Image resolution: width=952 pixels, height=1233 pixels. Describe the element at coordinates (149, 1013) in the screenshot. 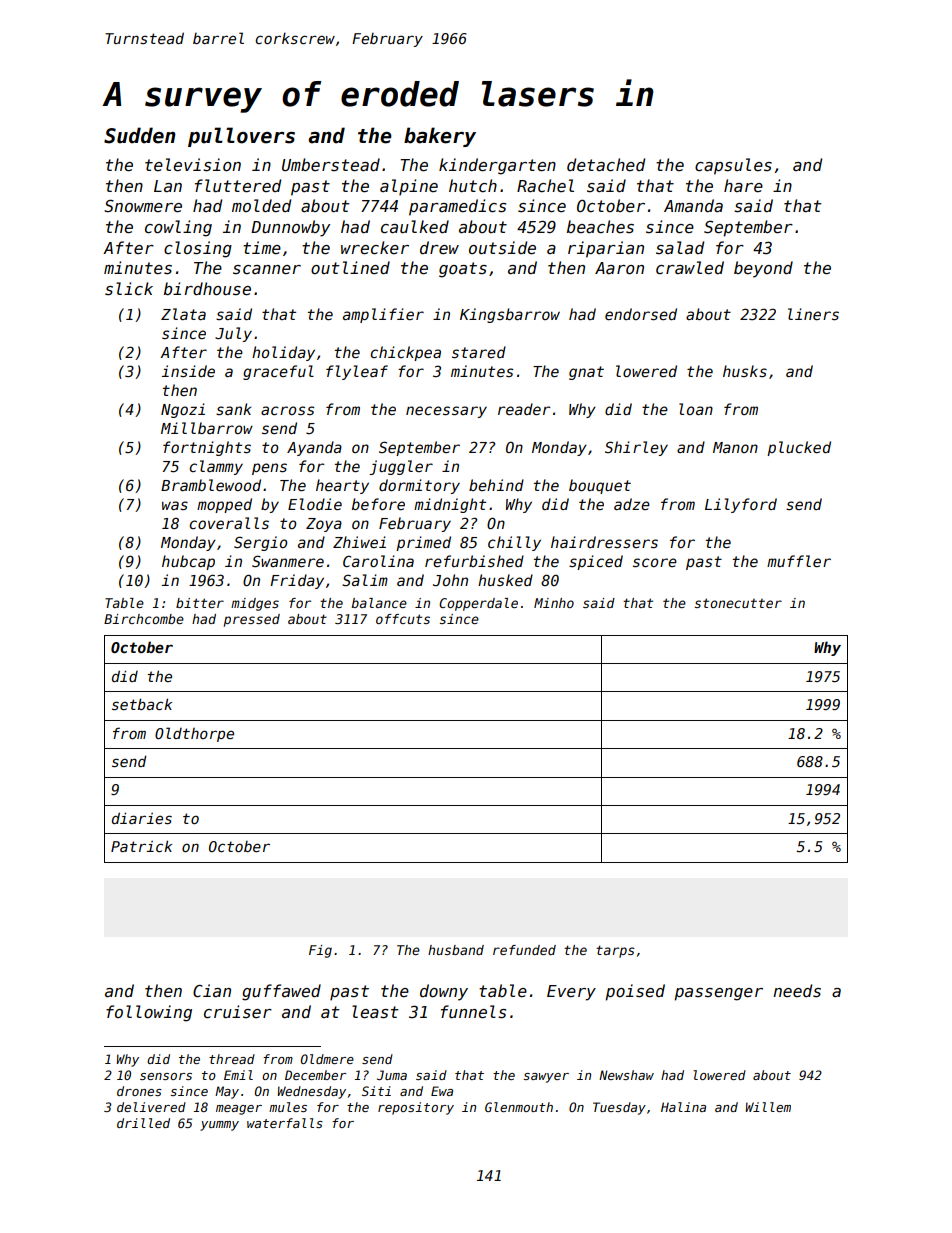

I see `following` at that location.
